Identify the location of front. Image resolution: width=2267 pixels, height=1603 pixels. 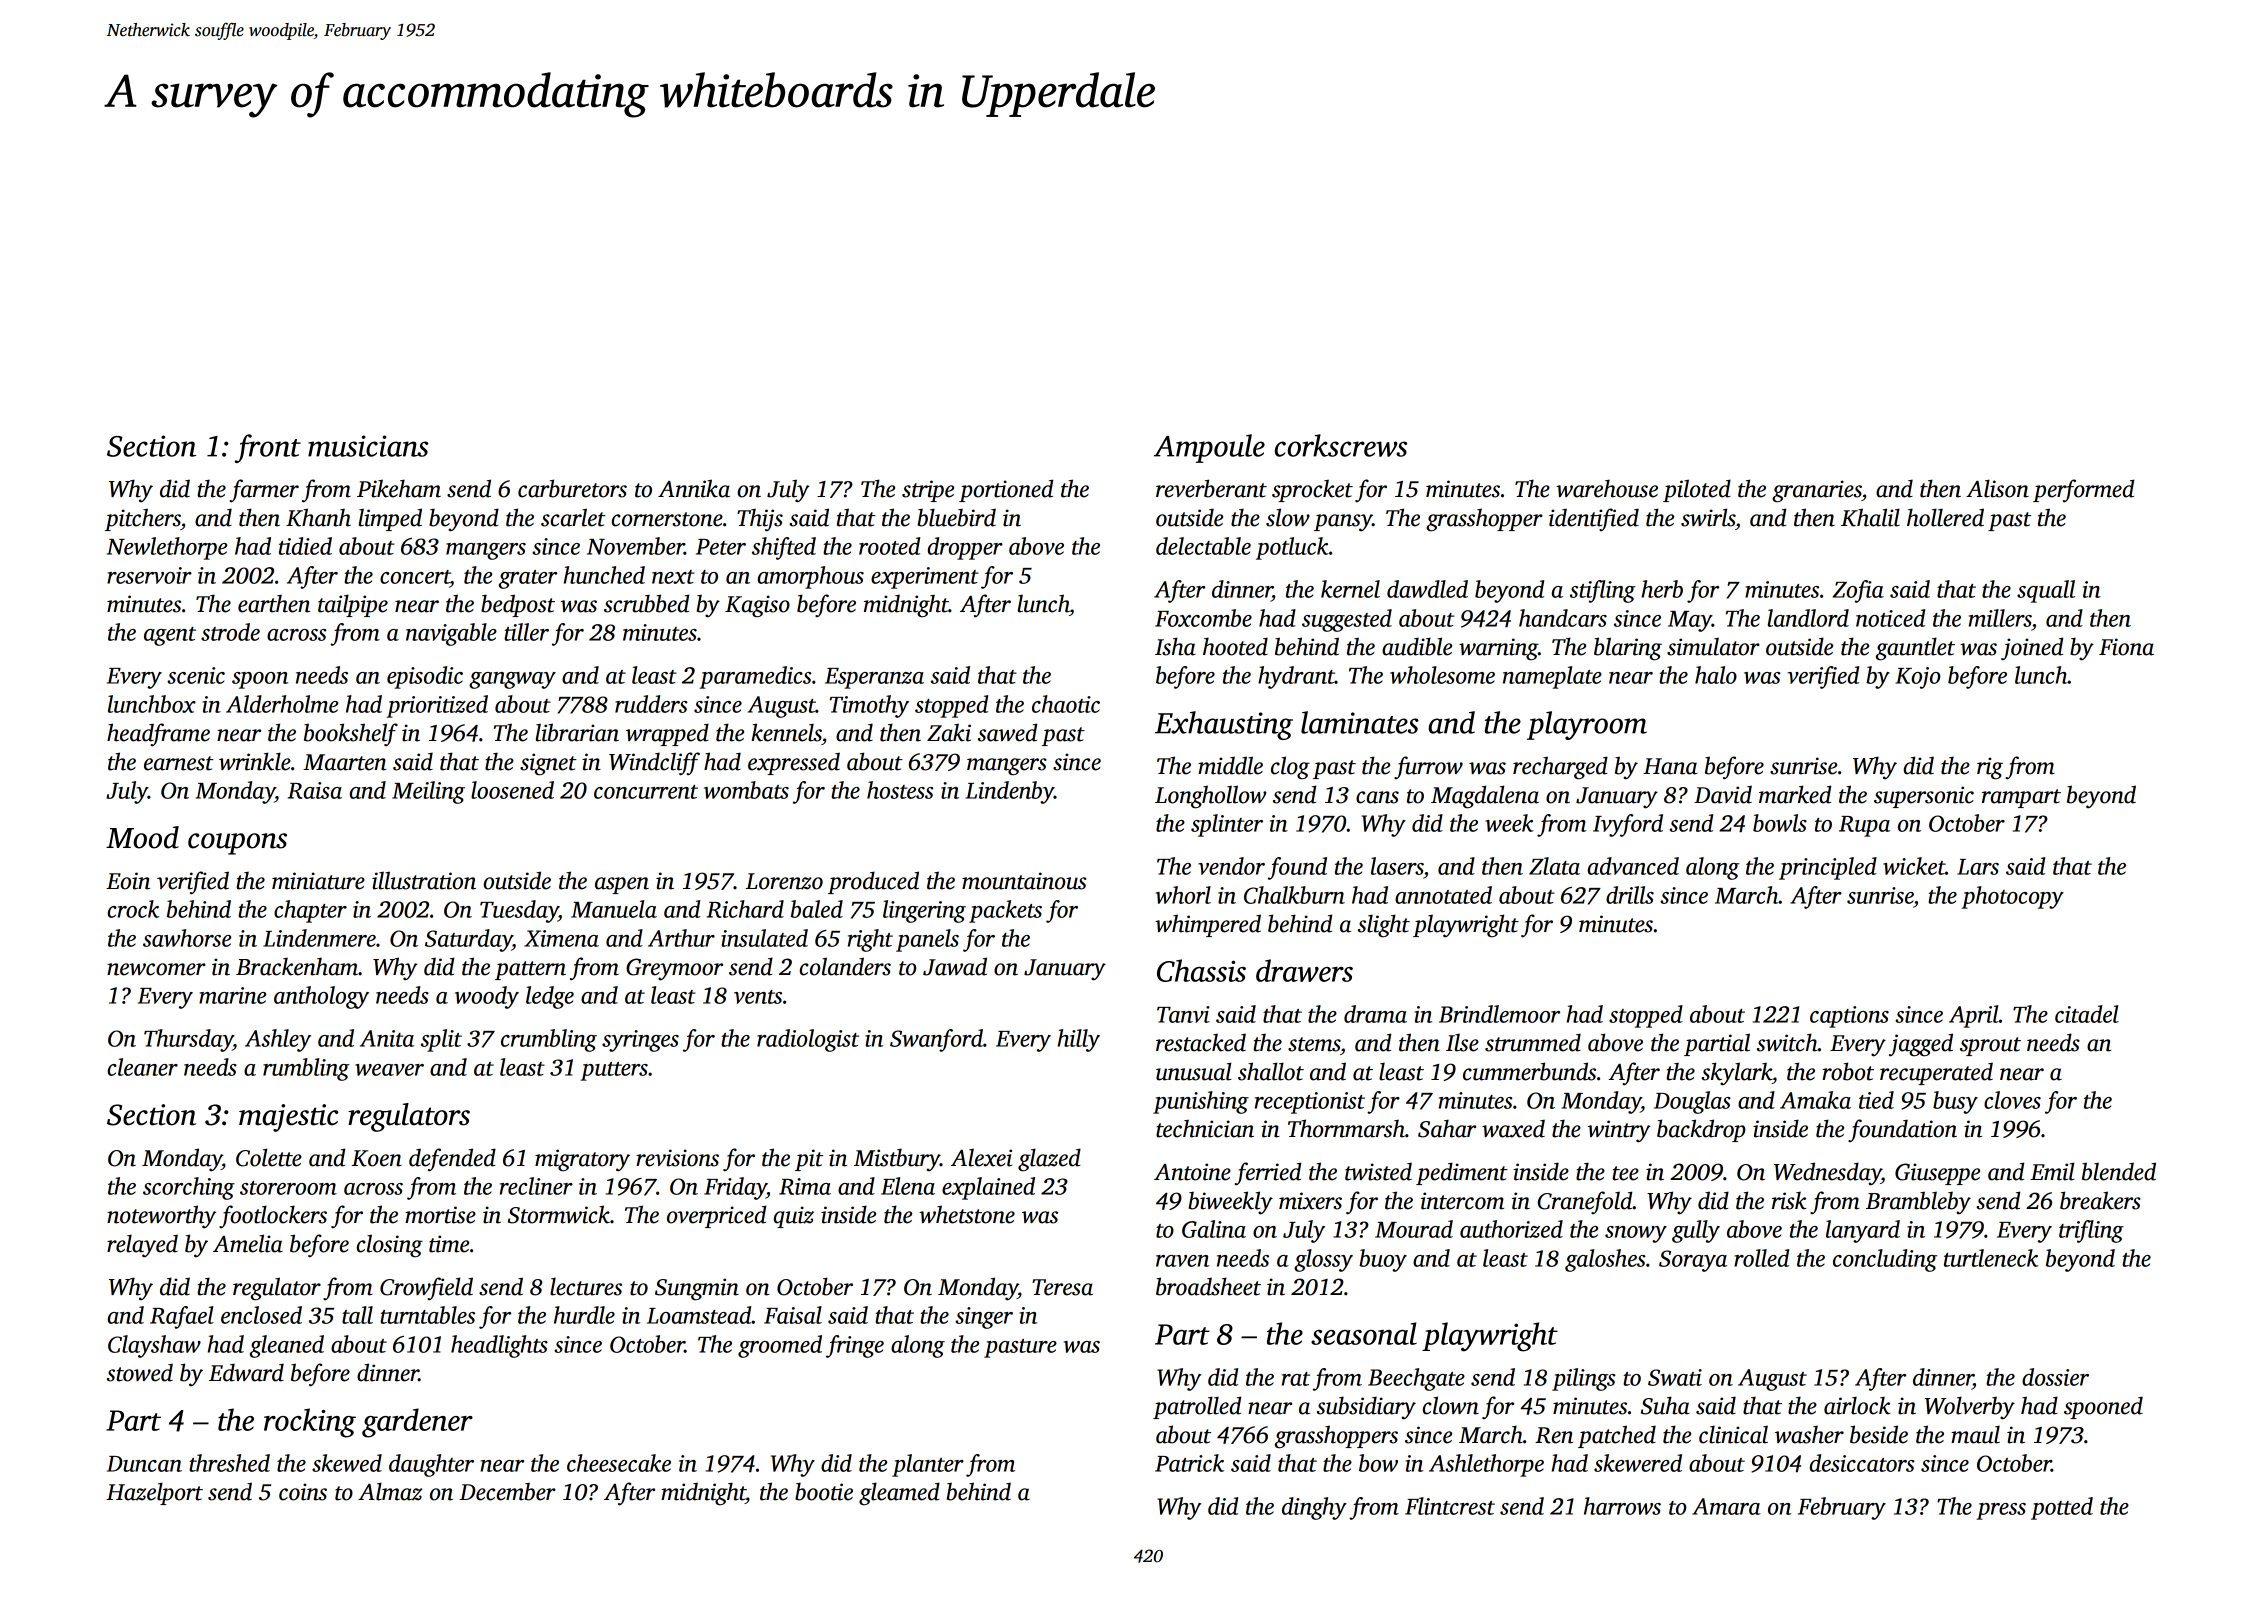
(268, 448).
